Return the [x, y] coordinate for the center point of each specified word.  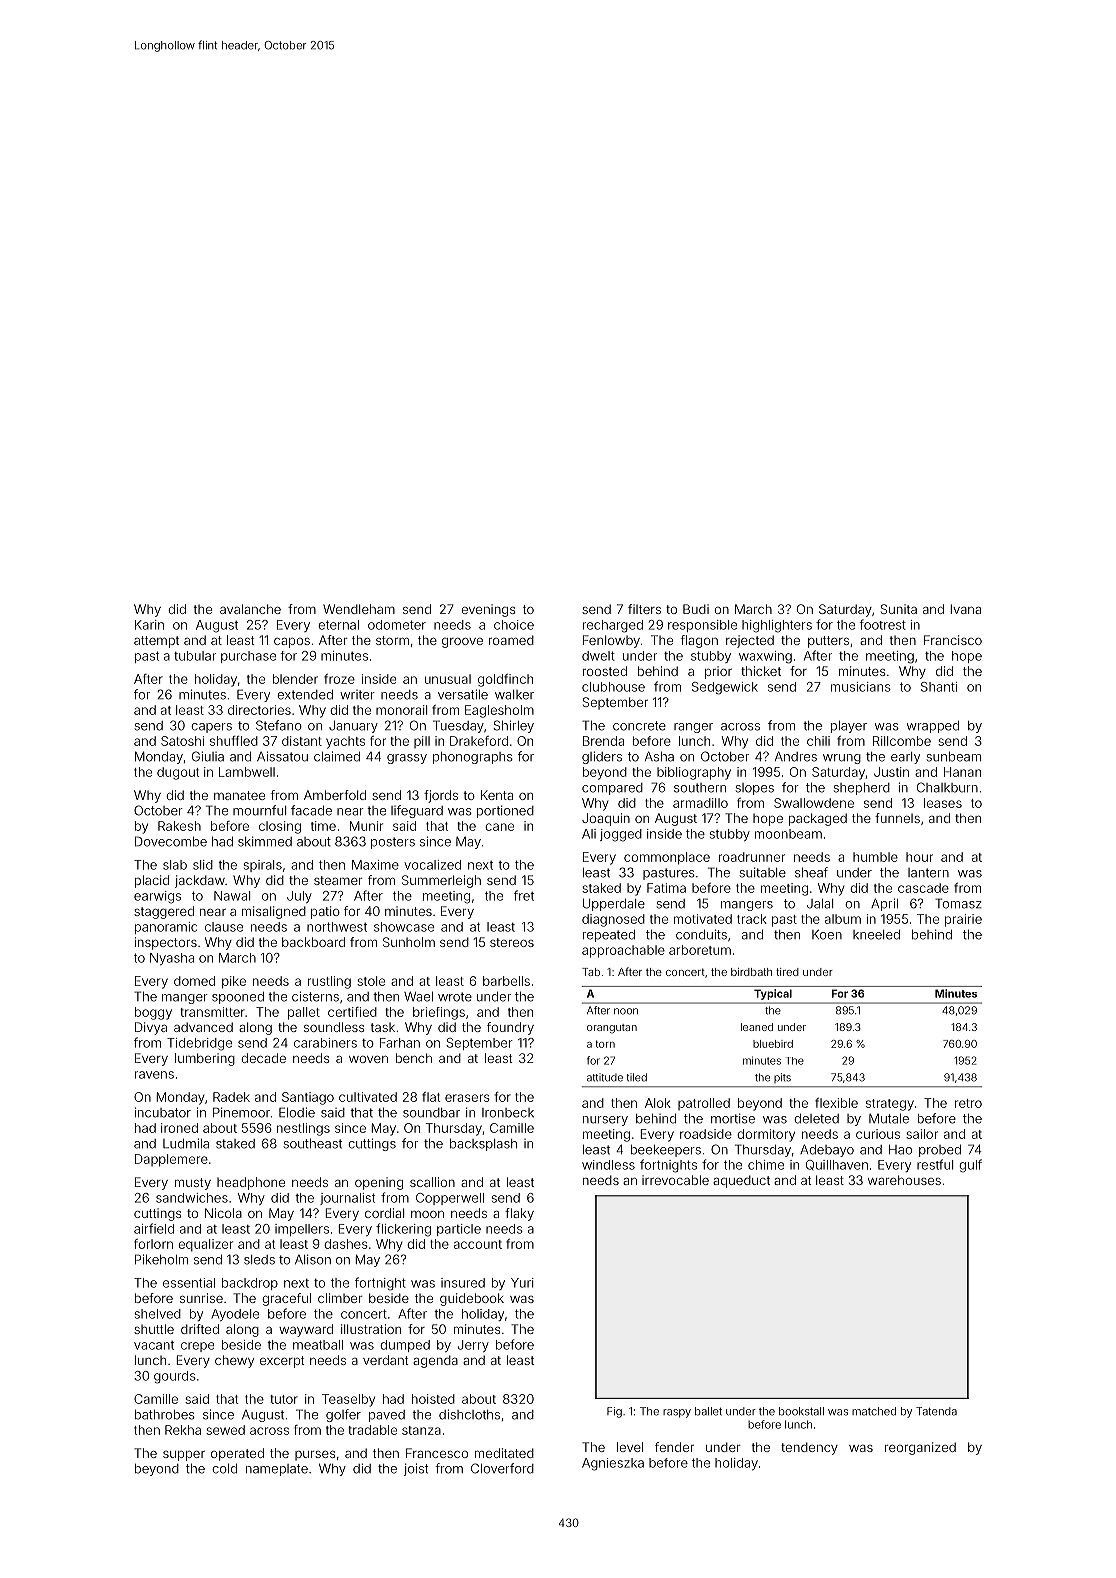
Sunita [899, 609]
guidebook [472, 1299]
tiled [636, 1077]
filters [644, 609]
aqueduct [741, 1181]
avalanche [250, 609]
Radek [231, 1097]
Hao [900, 1150]
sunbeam [954, 756]
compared [612, 789]
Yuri [522, 1283]
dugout [178, 773]
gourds [175, 1377]
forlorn [153, 1244]
